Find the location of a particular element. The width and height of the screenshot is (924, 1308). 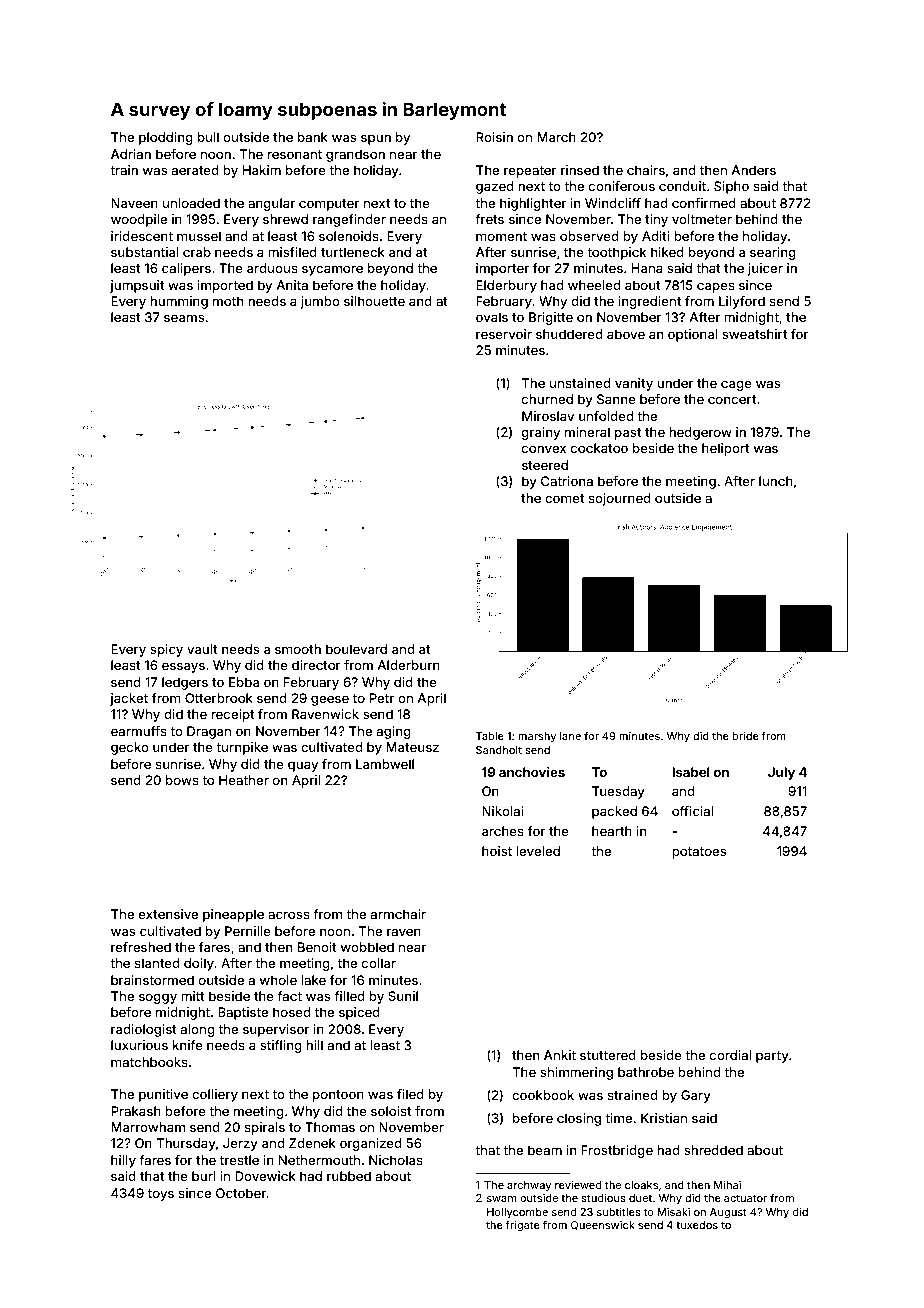

supervisor is located at coordinates (276, 1030).
